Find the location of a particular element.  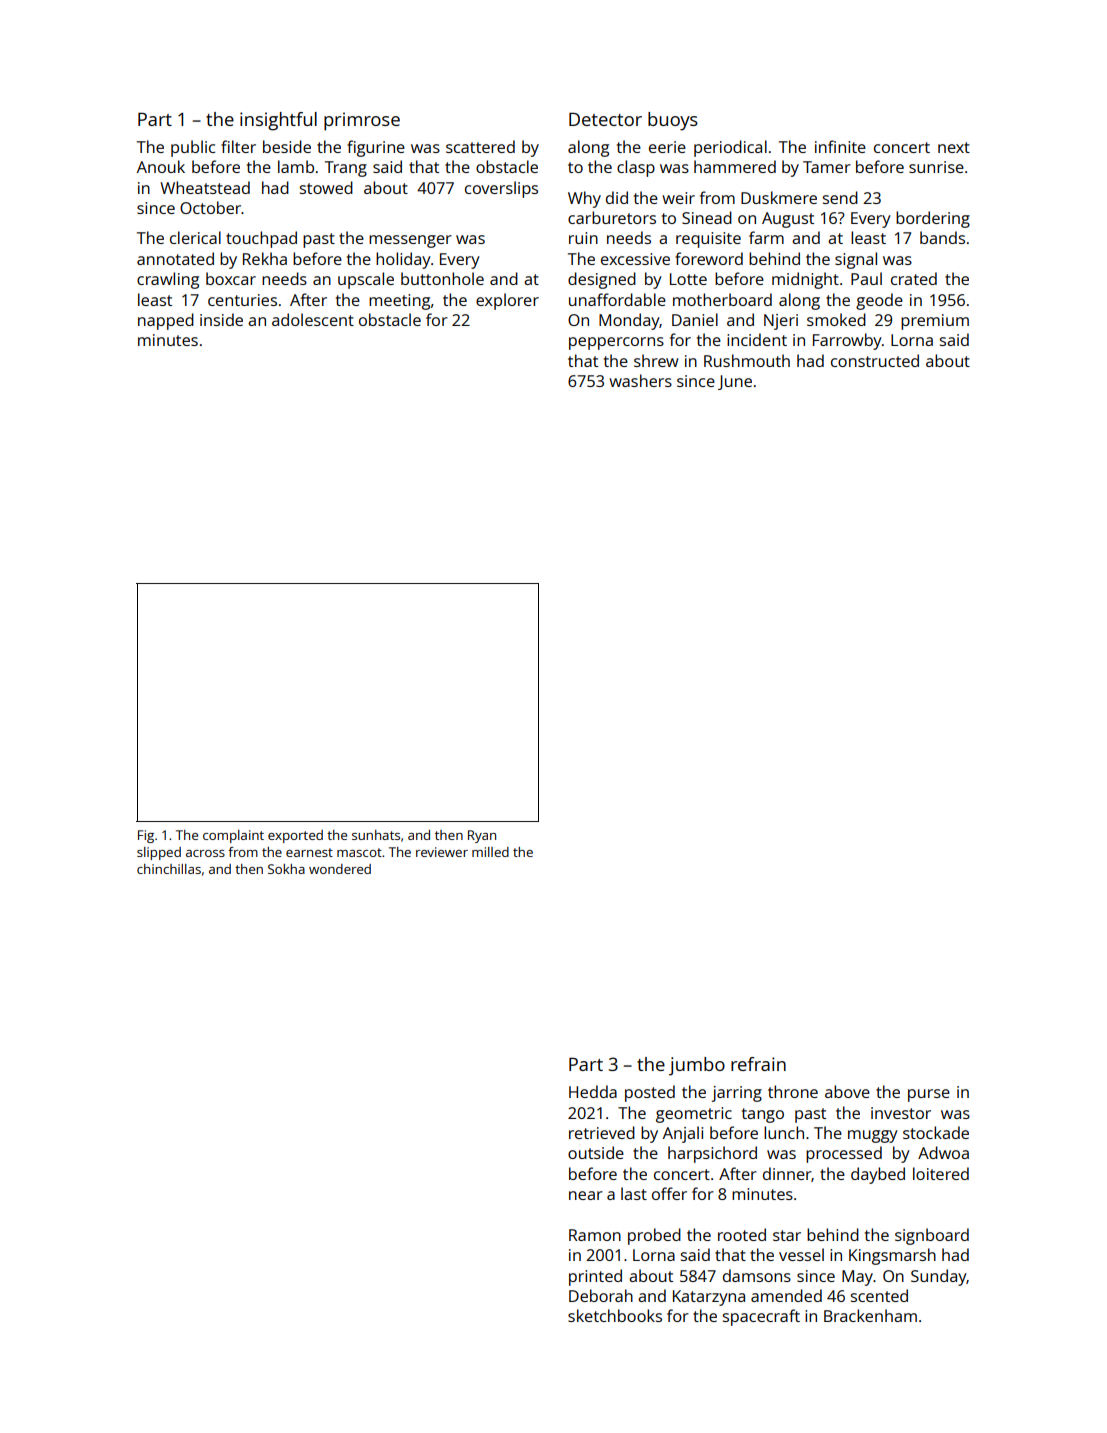

Deborah is located at coordinates (601, 1295).
